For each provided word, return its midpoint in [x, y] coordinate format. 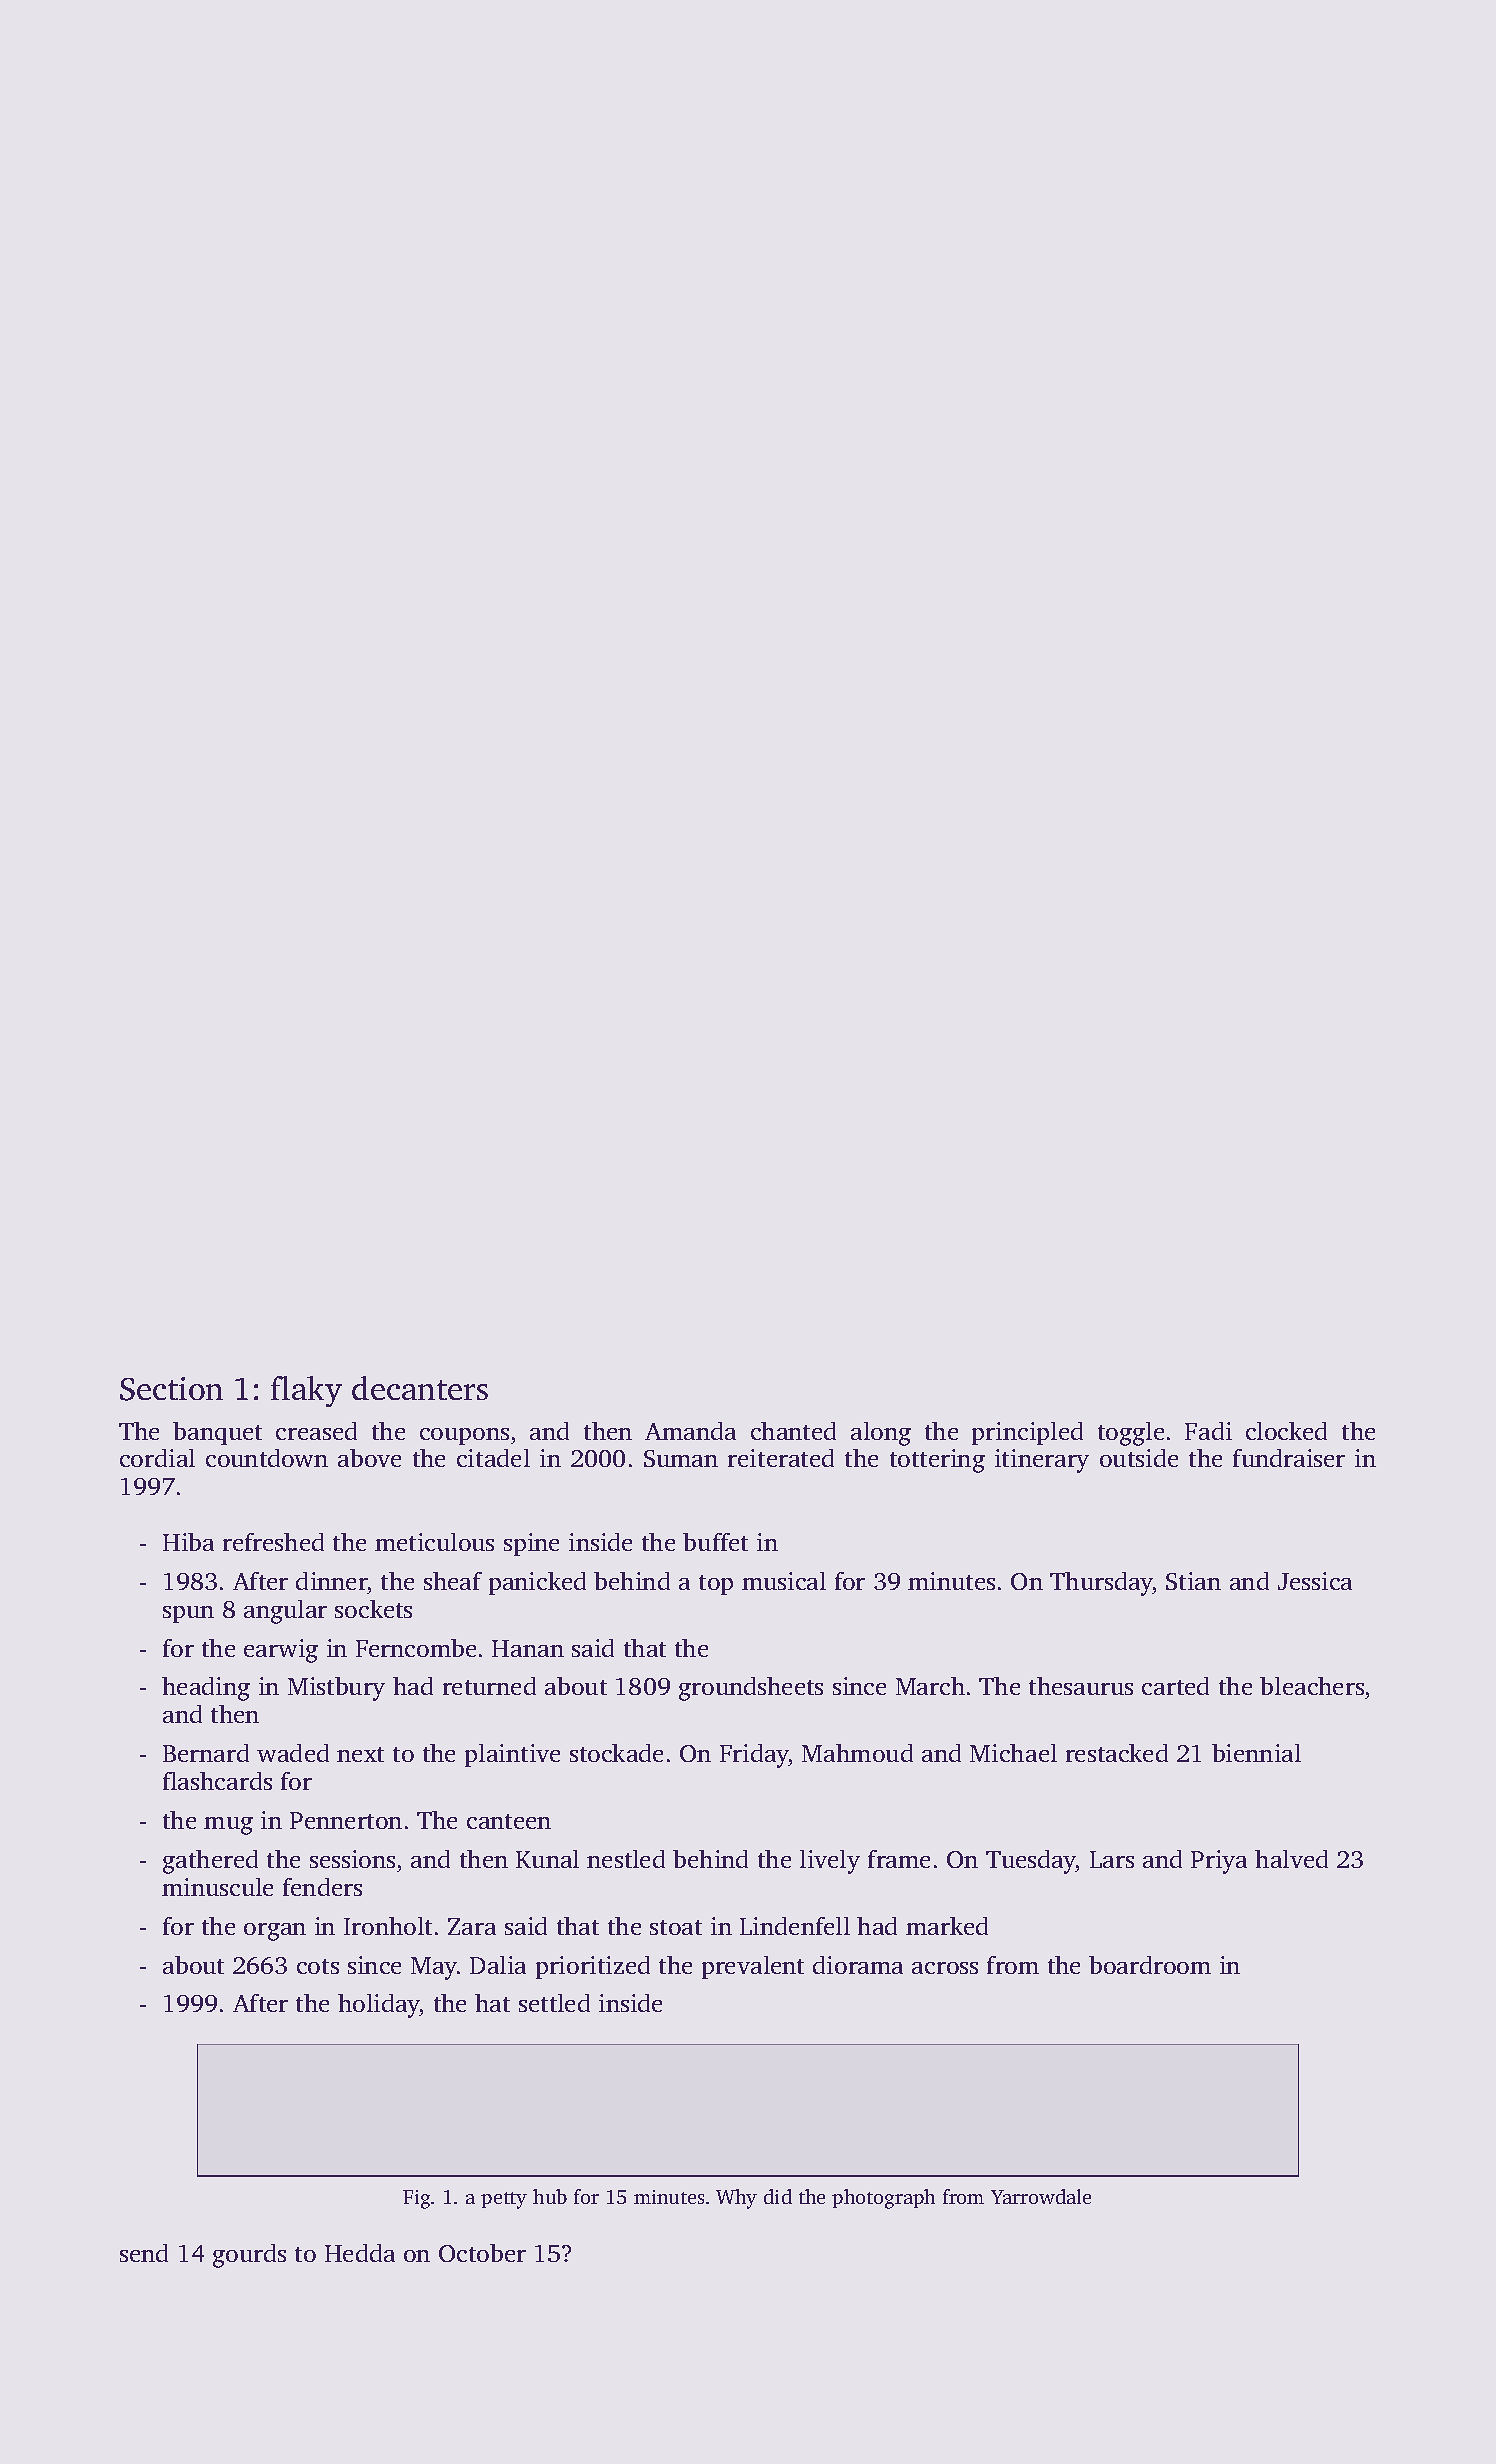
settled [554, 2003]
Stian [1193, 1581]
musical [784, 1581]
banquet [217, 1433]
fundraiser [1289, 1458]
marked [947, 1926]
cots [318, 1966]
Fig [416, 2199]
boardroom [1150, 1965]
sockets [373, 1609]
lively [830, 1862]
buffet [715, 1542]
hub [550, 2196]
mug [228, 1826]
